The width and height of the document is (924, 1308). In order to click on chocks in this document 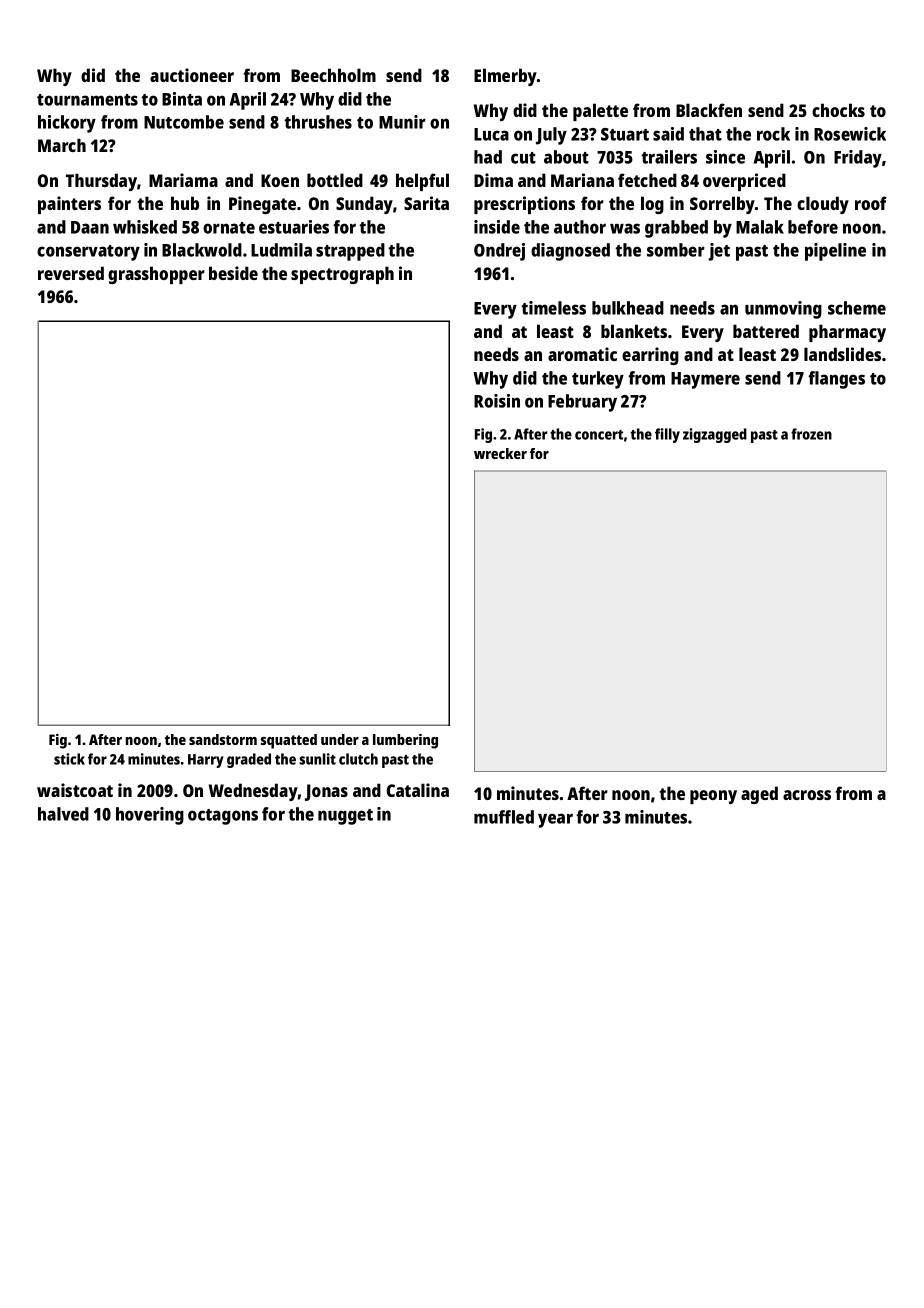, I will do `click(838, 110)`.
